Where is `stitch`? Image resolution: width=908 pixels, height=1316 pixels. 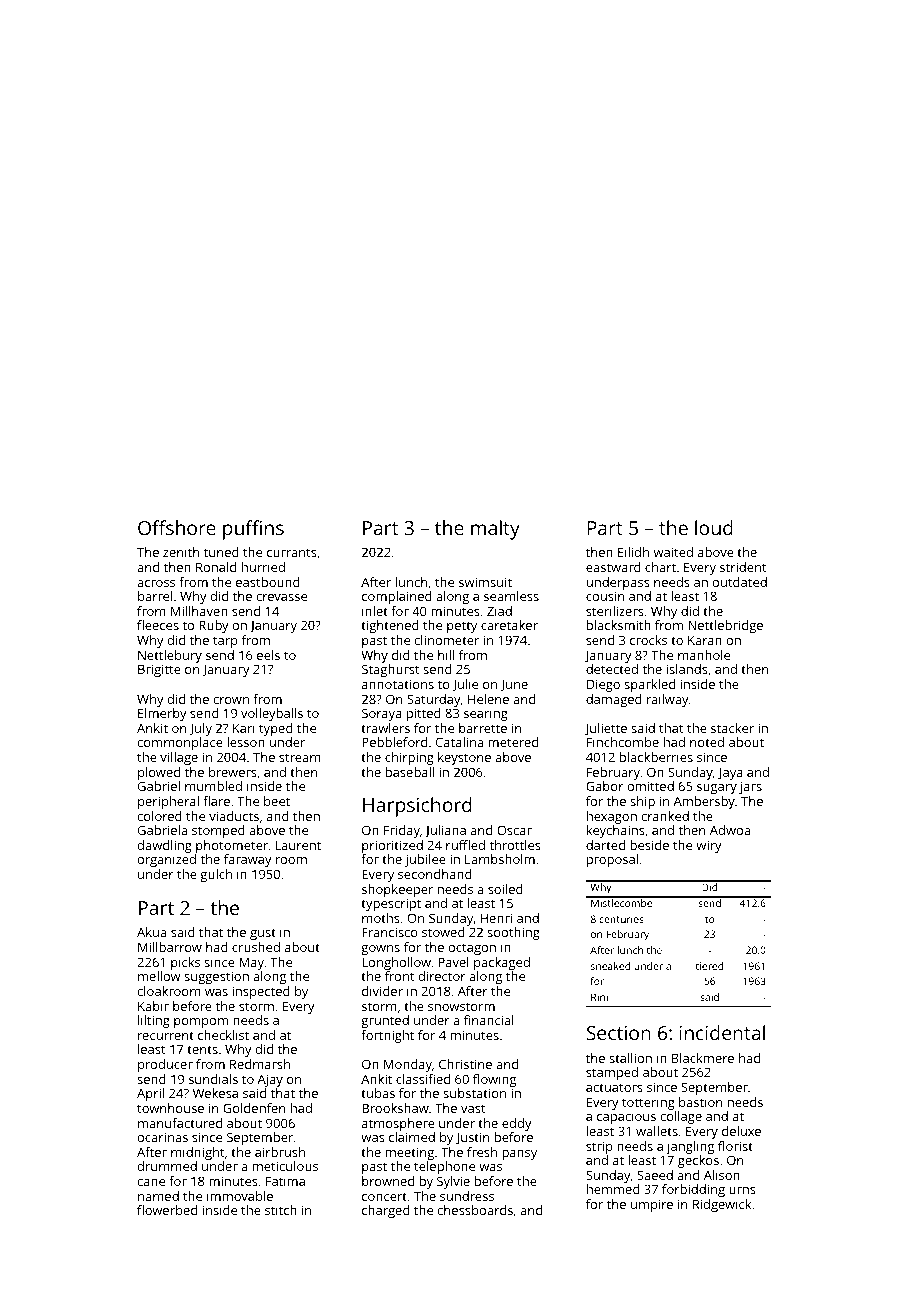 stitch is located at coordinates (281, 1210).
